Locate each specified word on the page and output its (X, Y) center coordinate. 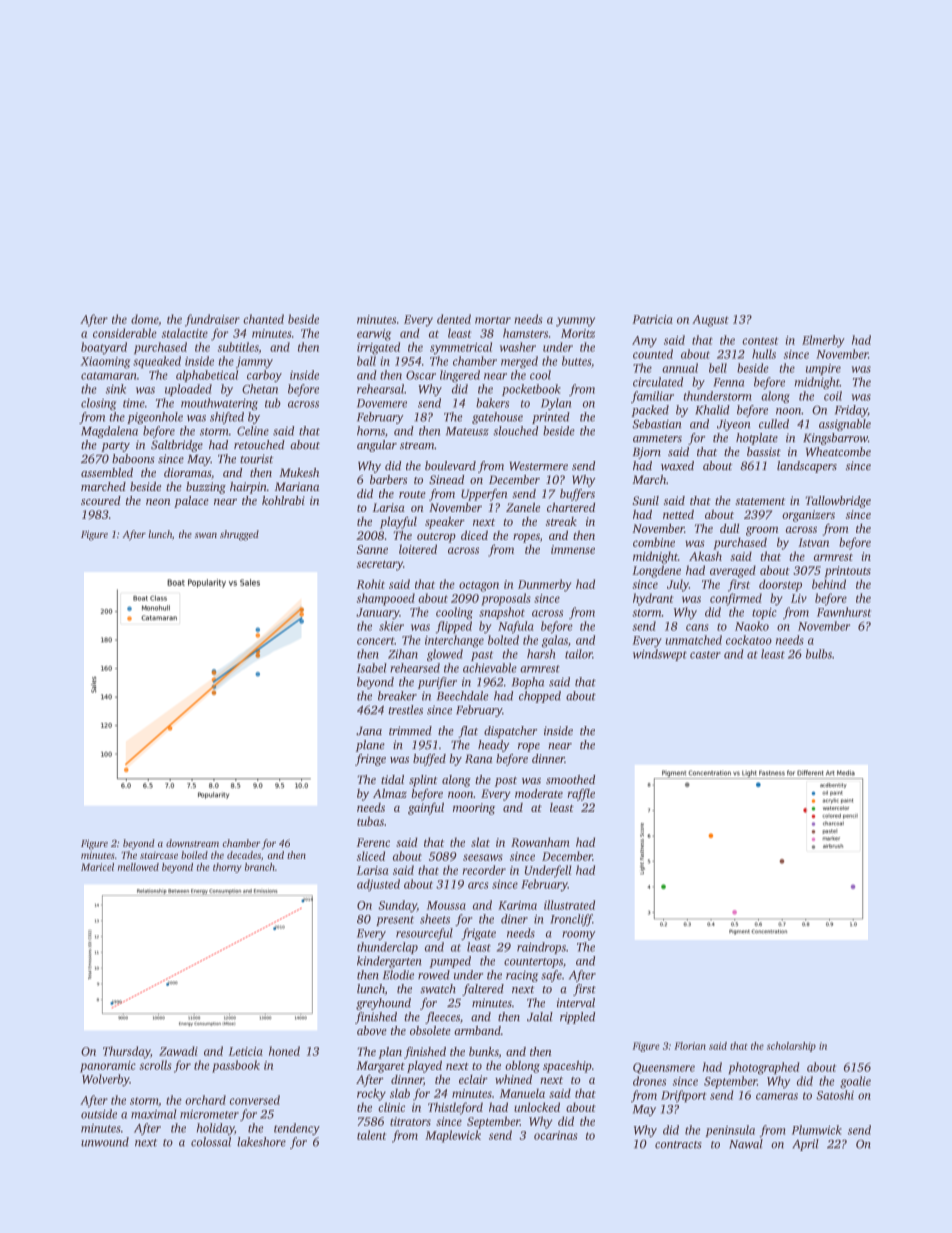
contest (760, 341)
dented (454, 319)
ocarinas (556, 1135)
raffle (581, 795)
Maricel (97, 867)
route (412, 494)
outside (99, 1114)
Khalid (712, 410)
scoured (101, 500)
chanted (263, 319)
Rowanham (540, 842)
